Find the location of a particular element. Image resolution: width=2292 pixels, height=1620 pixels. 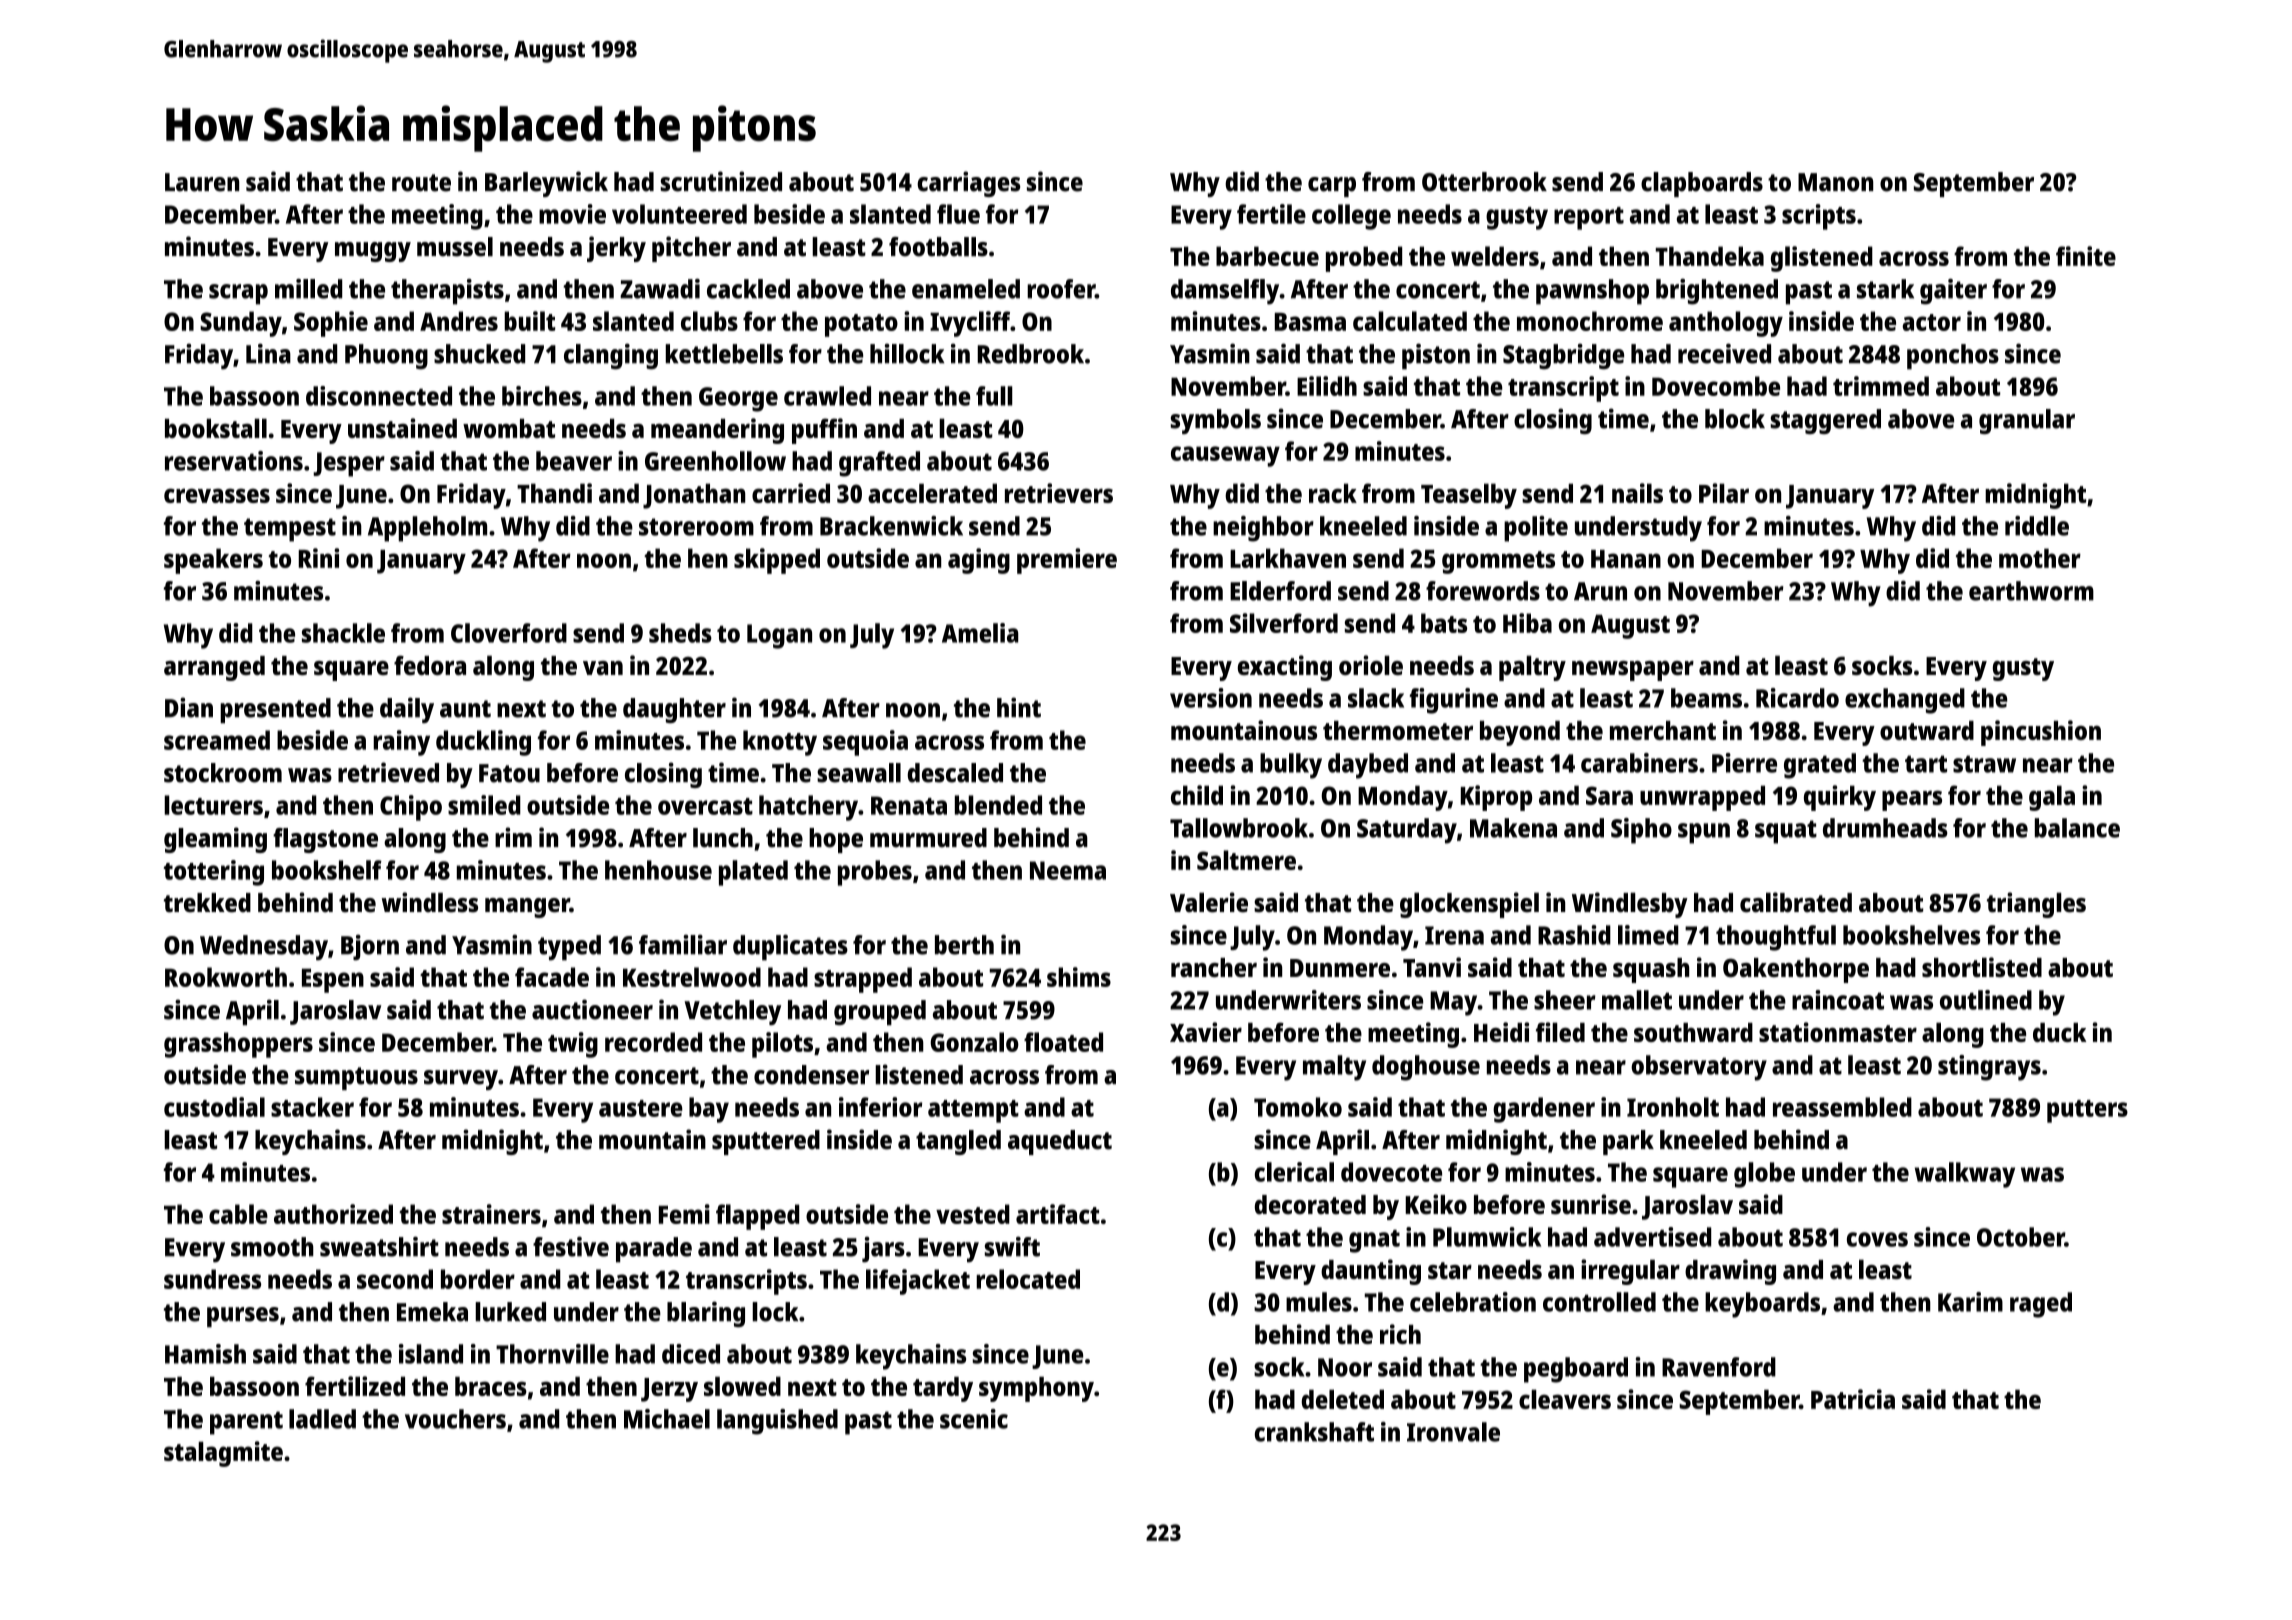

footballs is located at coordinates (938, 247).
